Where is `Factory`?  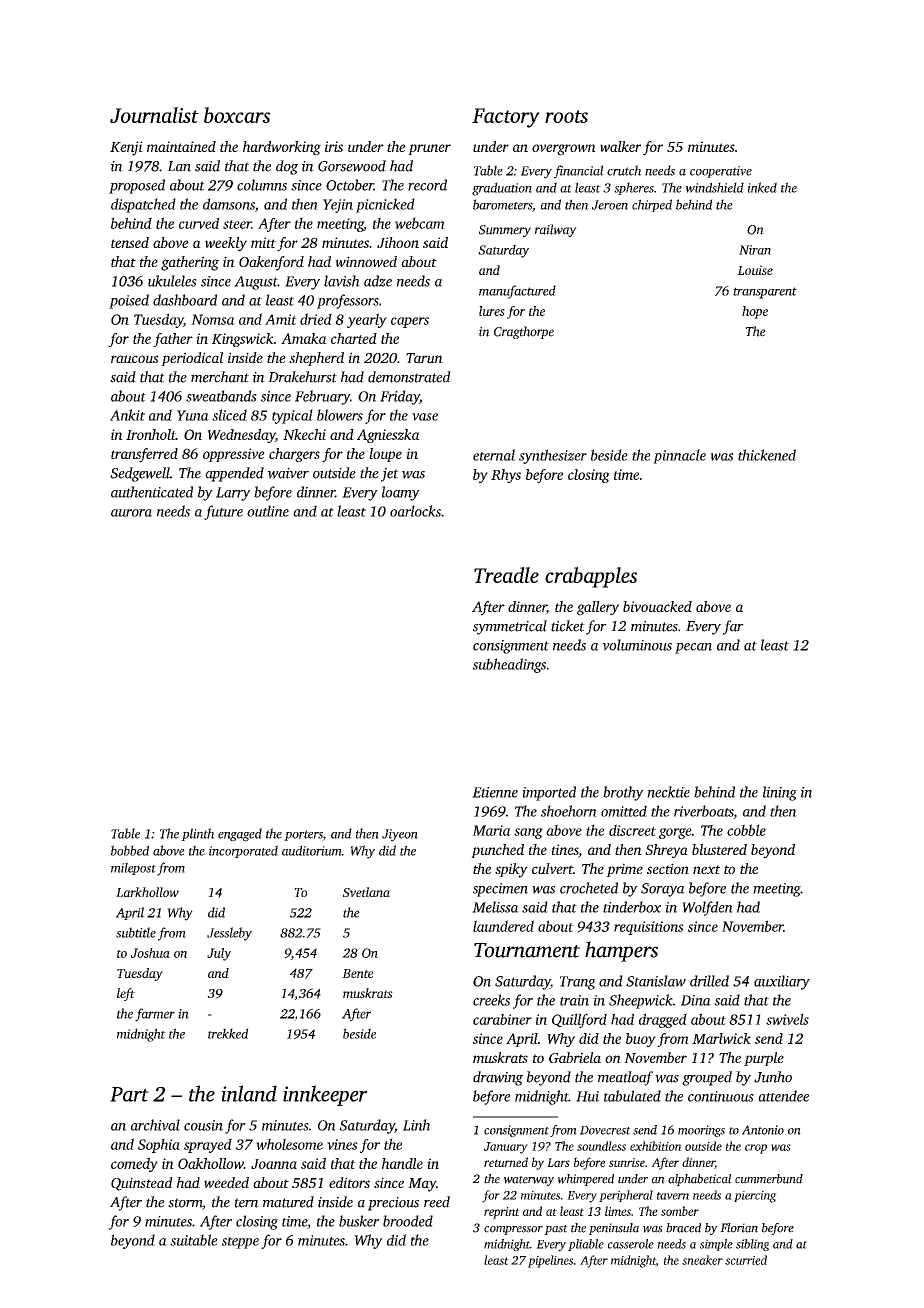
Factory is located at coordinates (506, 118).
